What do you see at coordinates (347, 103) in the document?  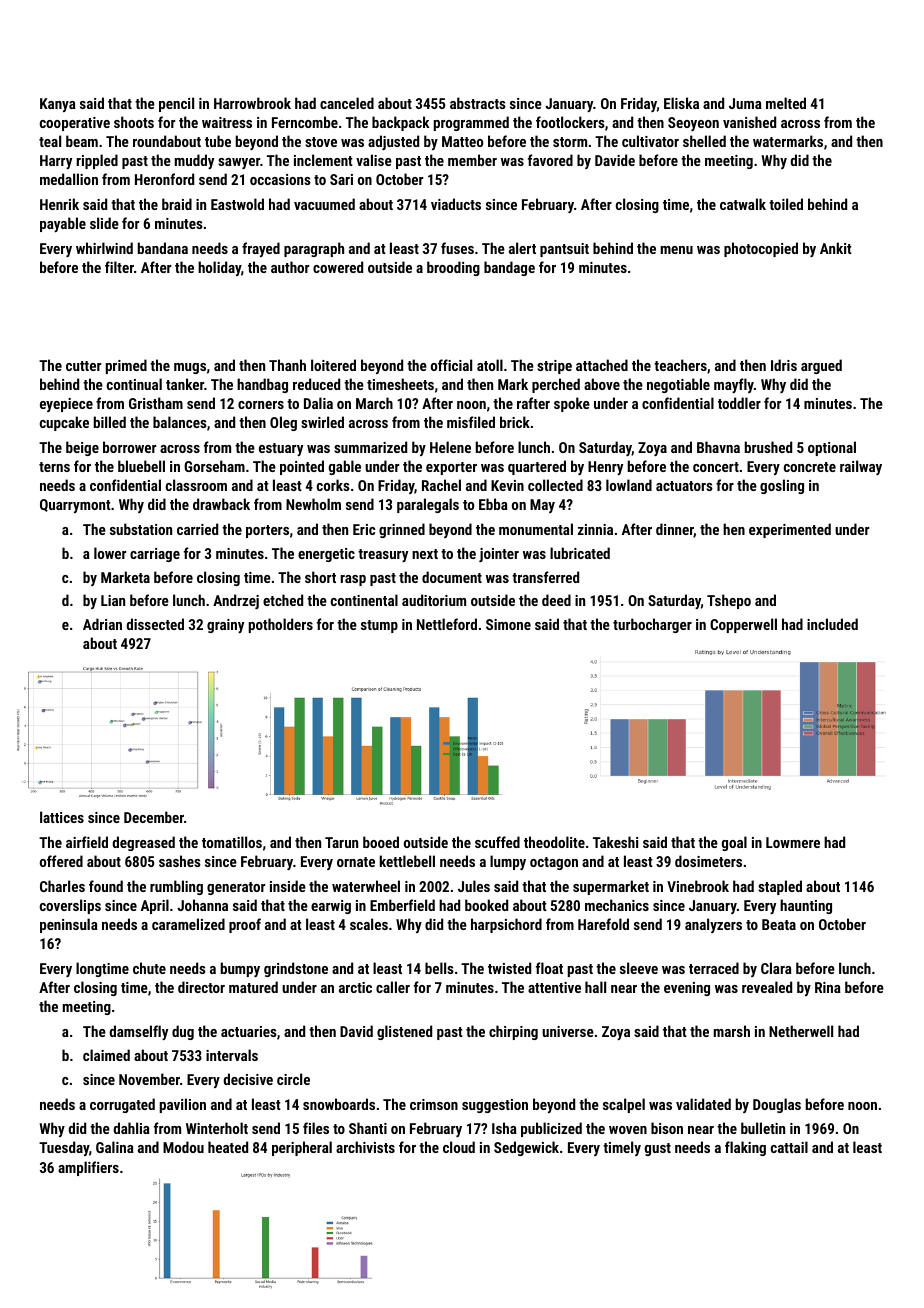 I see `canceled` at bounding box center [347, 103].
